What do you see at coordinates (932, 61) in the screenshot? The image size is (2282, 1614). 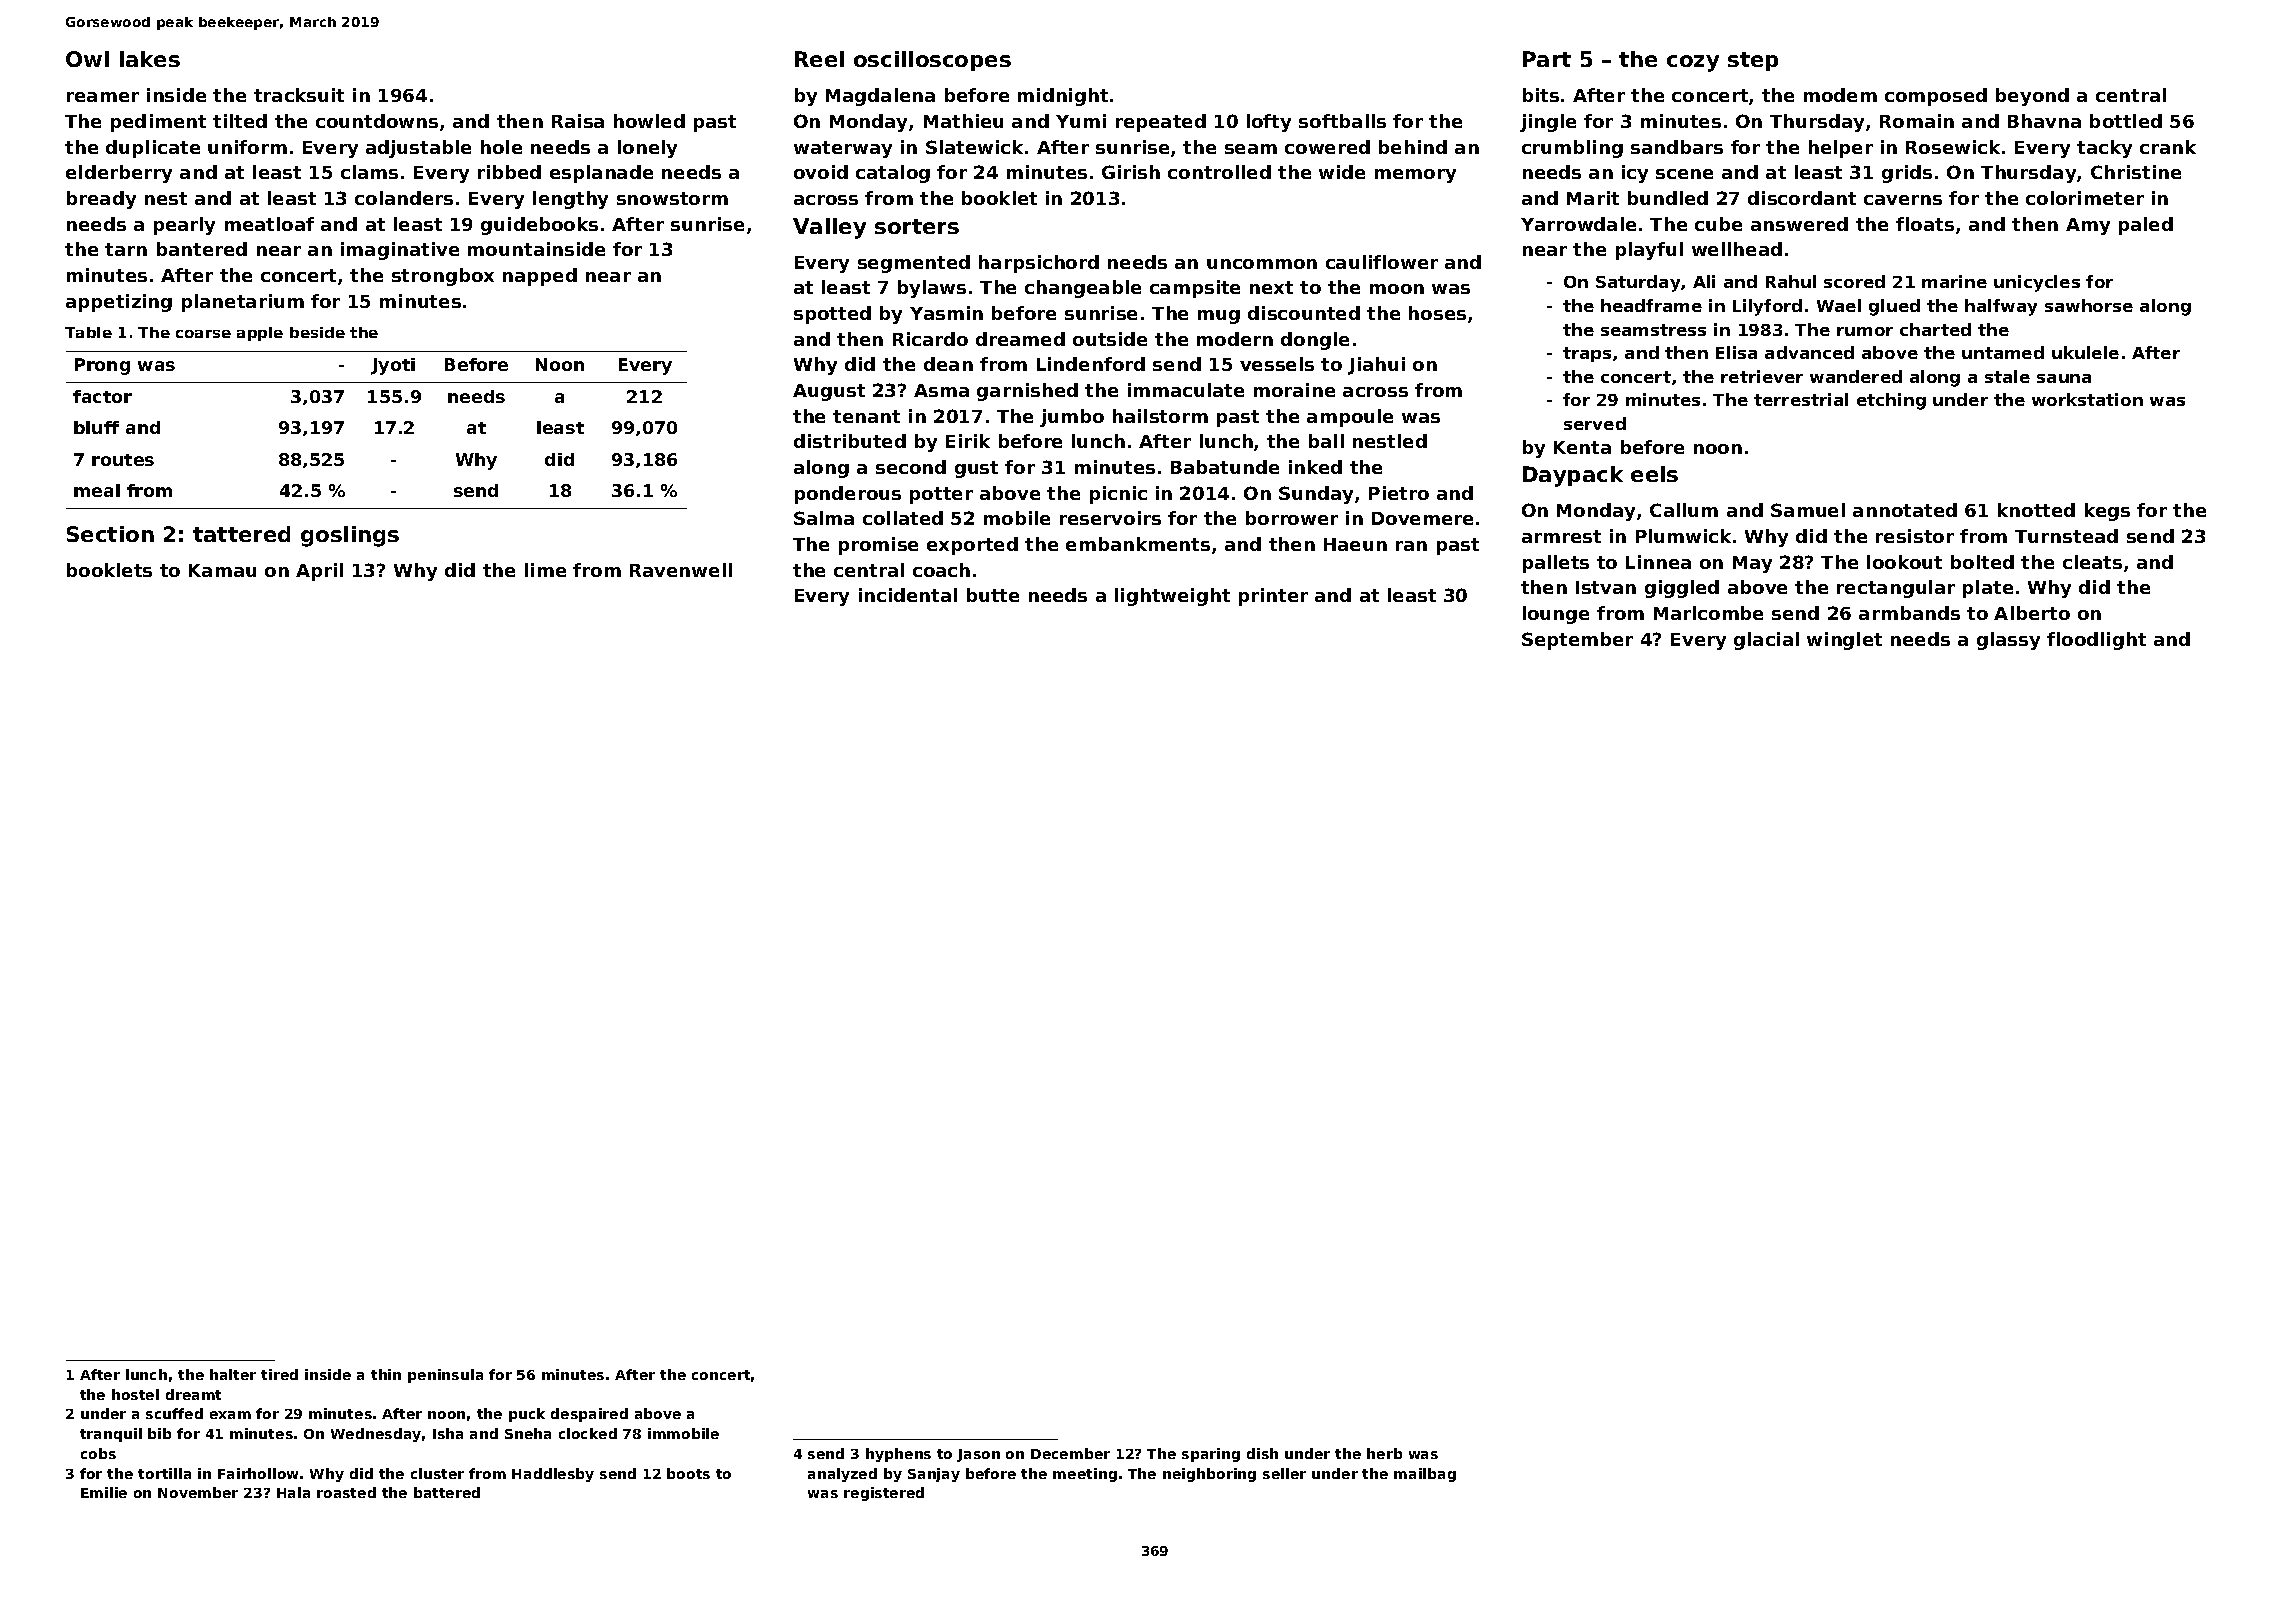 I see `oscilloscopes` at bounding box center [932, 61].
